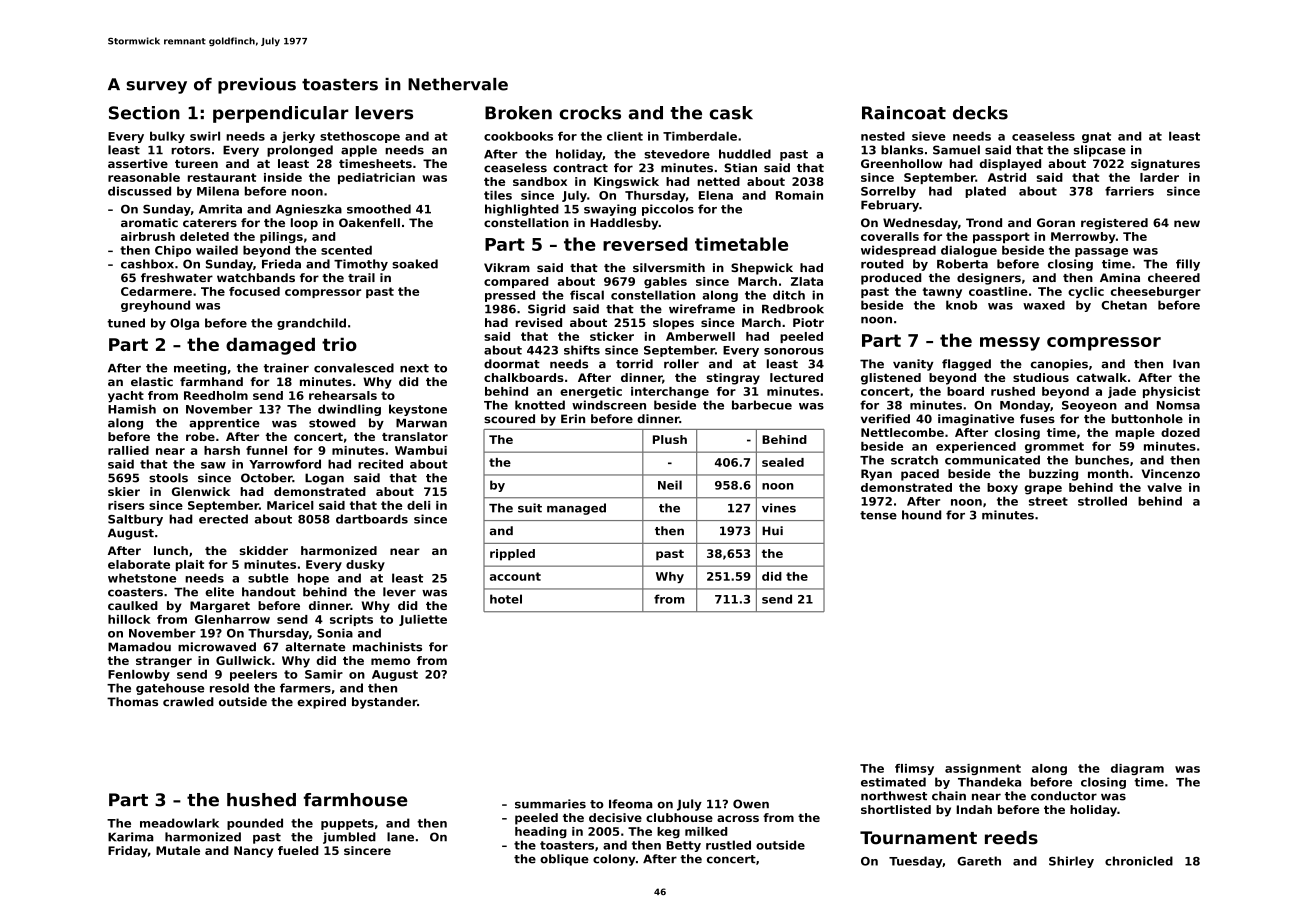  I want to click on Chetan, so click(1124, 305).
